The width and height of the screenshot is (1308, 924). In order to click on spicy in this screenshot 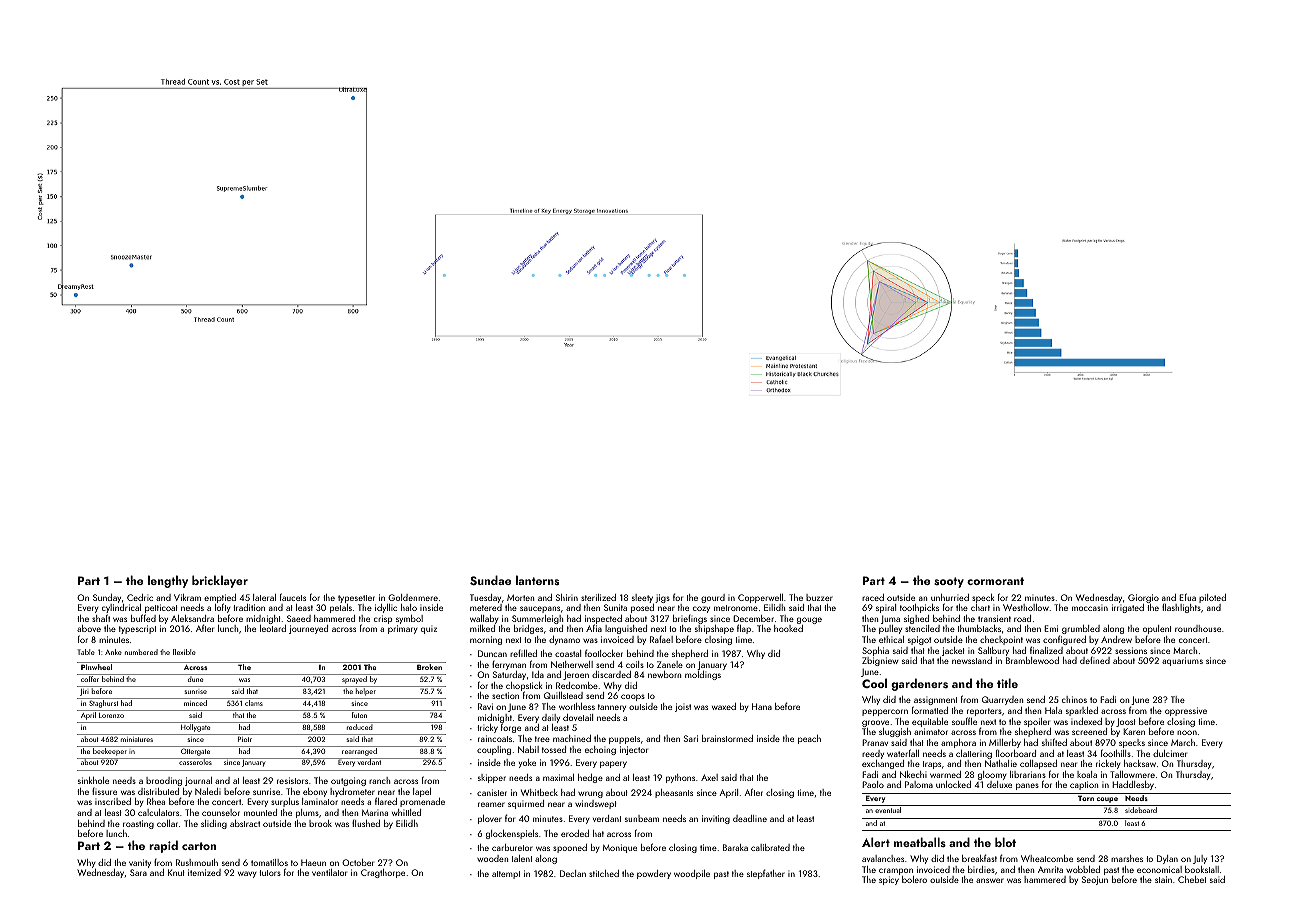, I will do `click(889, 880)`.
